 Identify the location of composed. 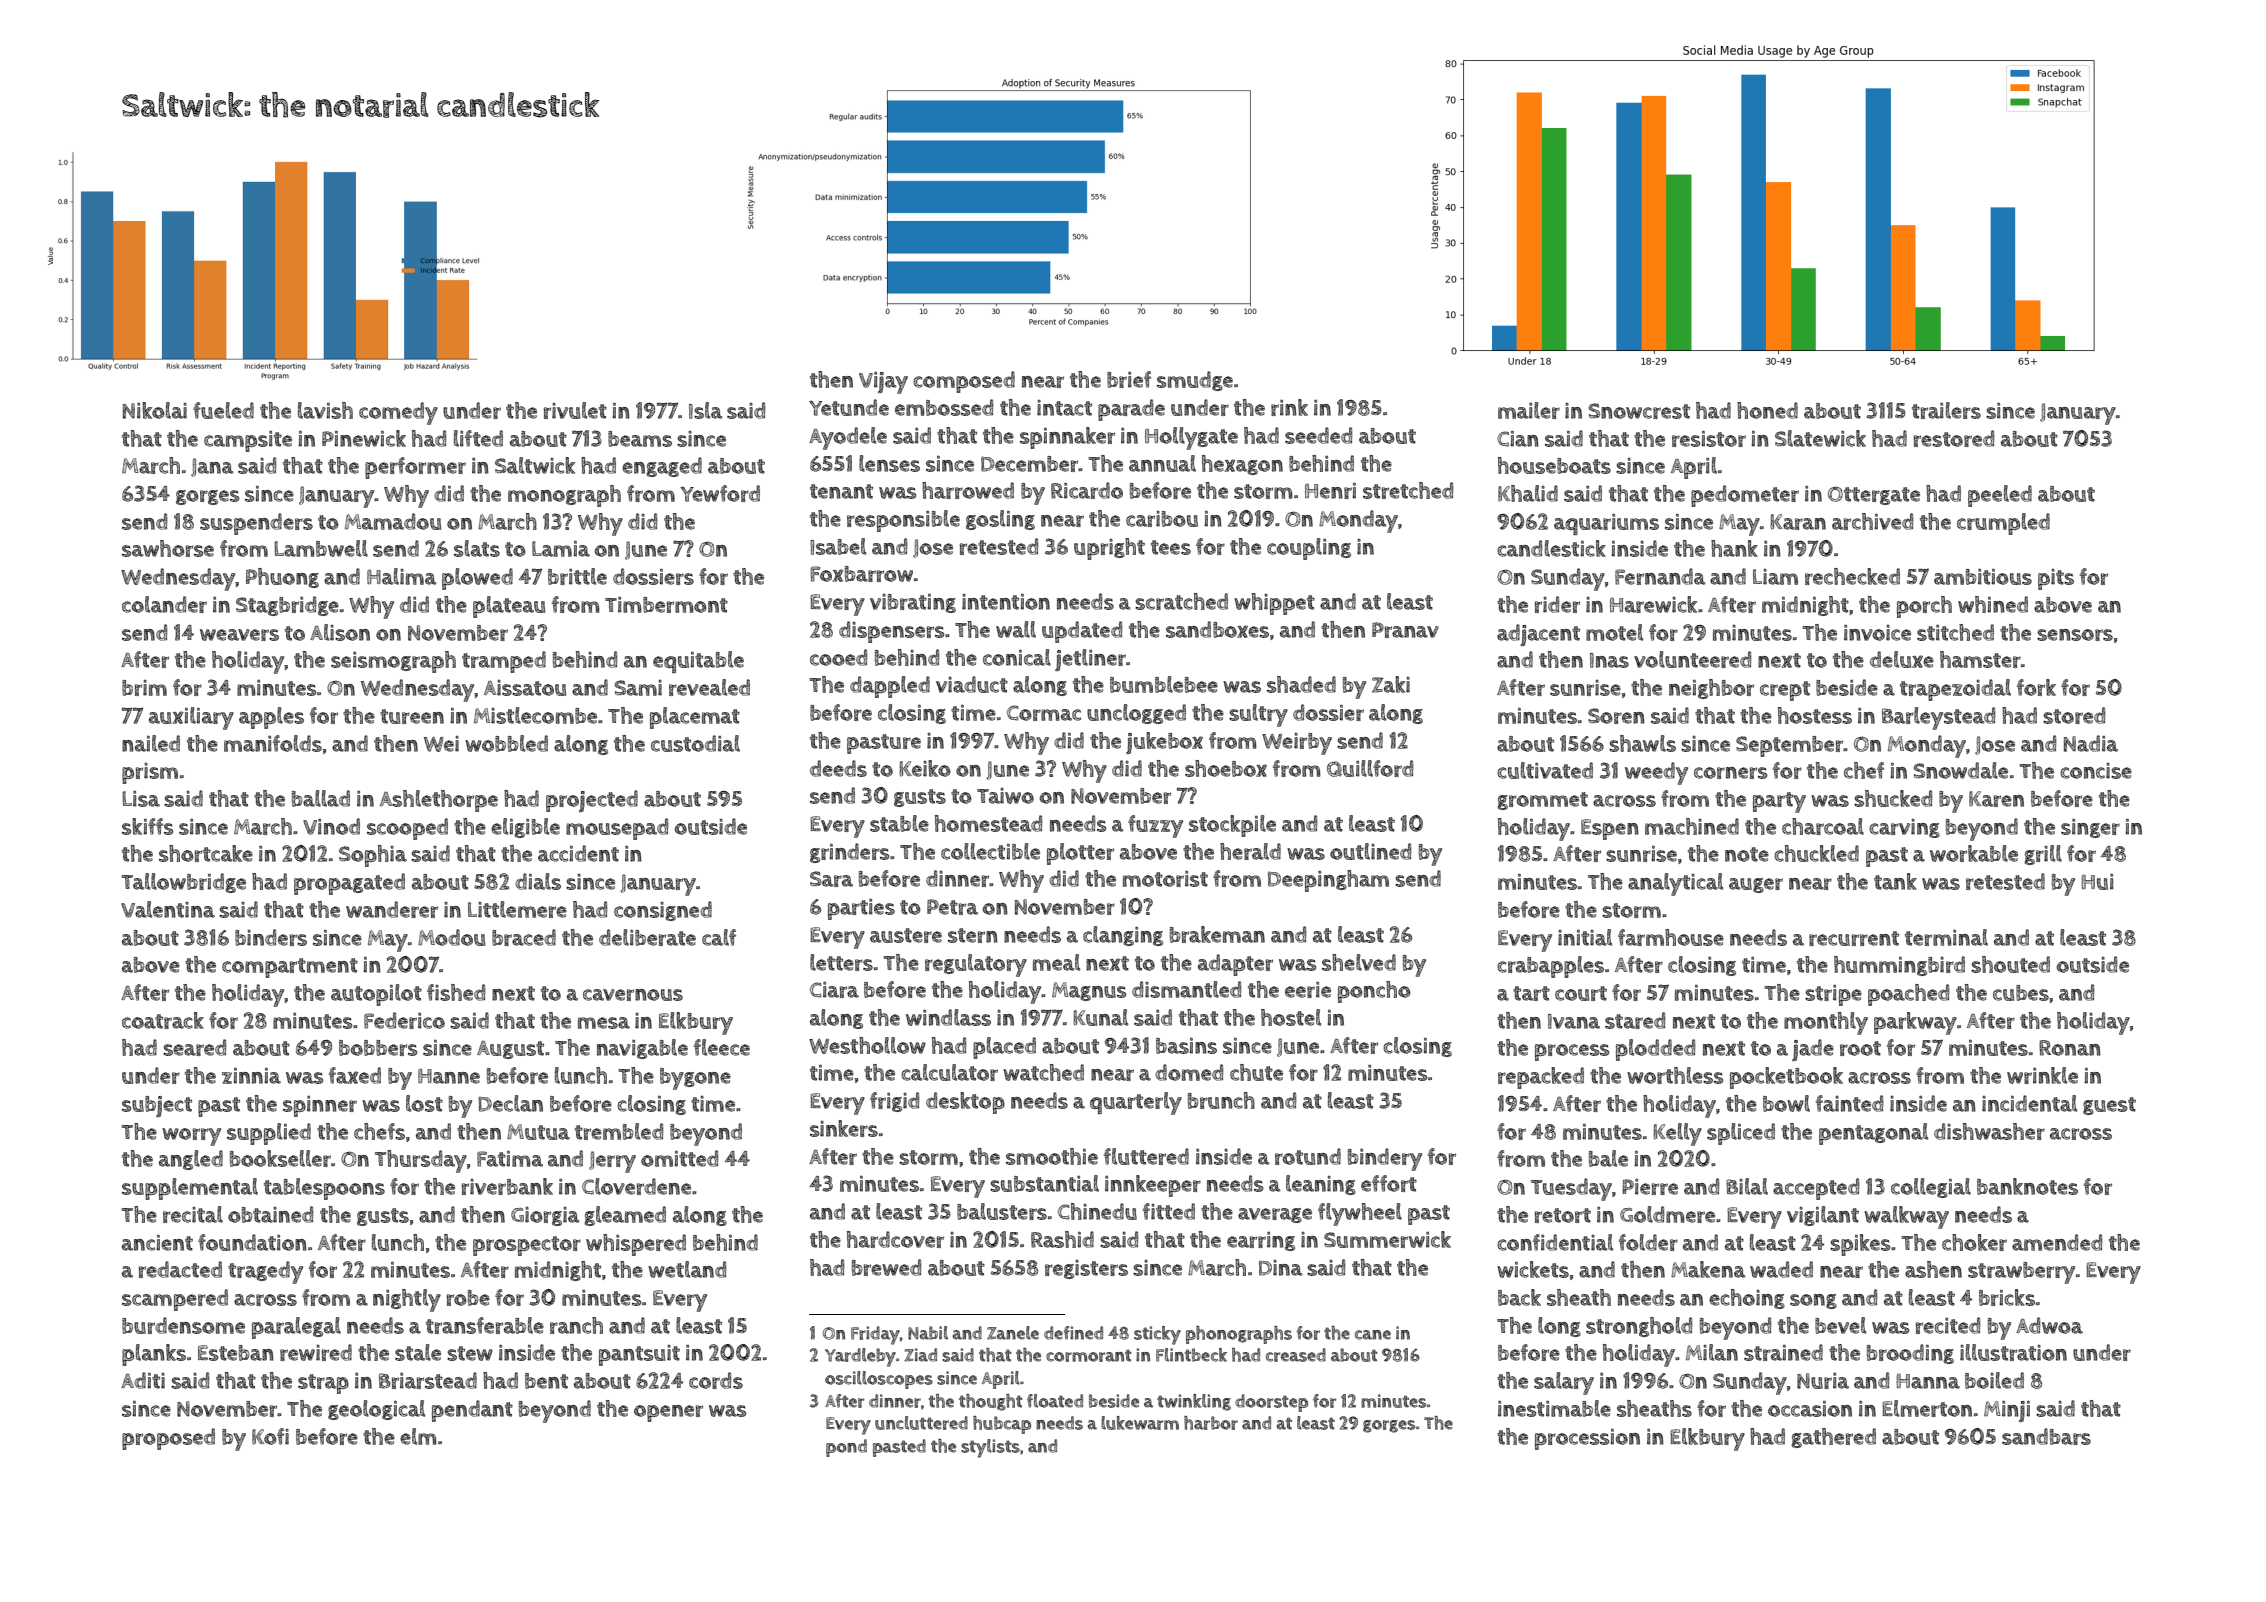
(964, 382).
